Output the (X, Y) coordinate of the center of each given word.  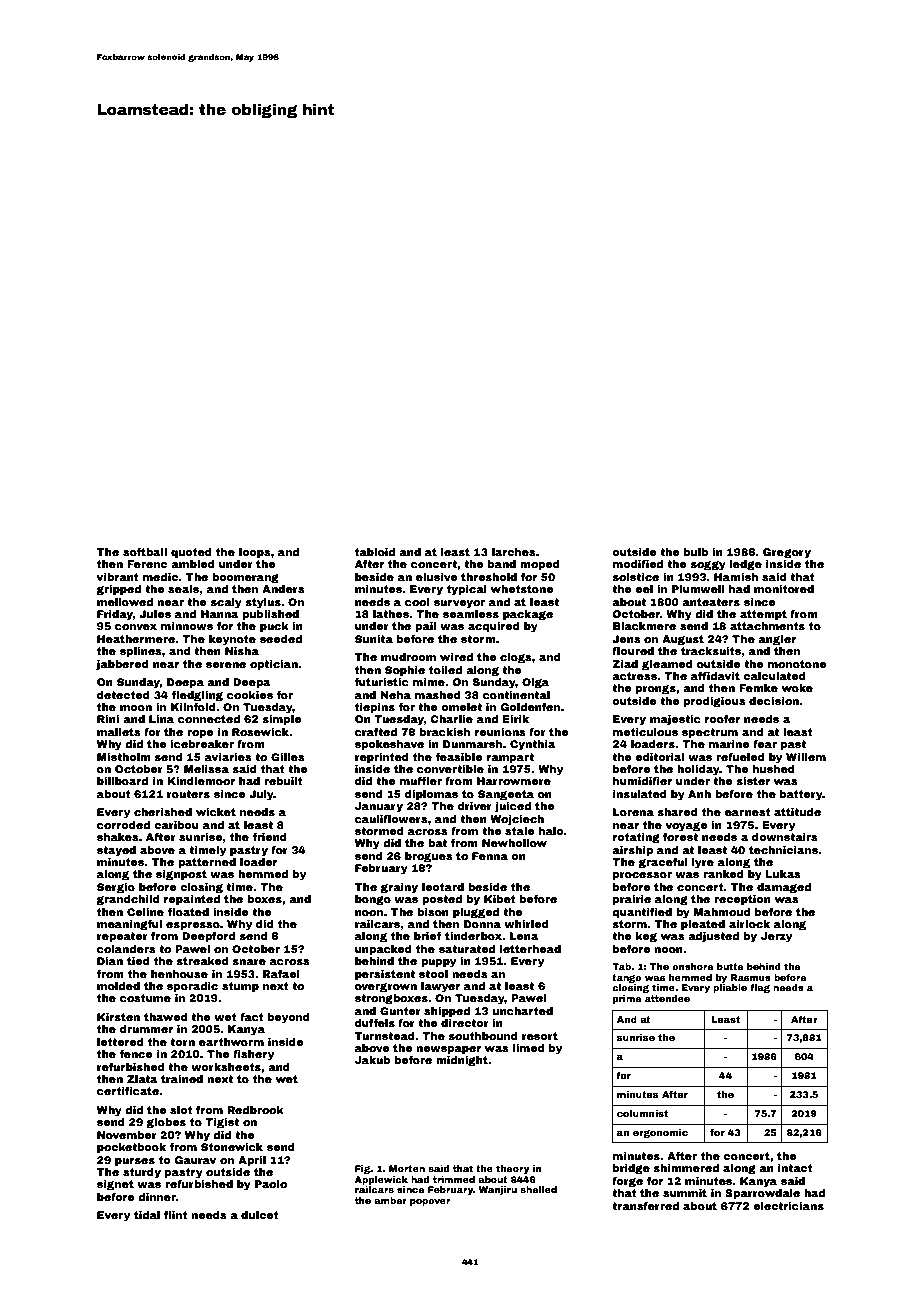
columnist (642, 1113)
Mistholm (124, 757)
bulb (695, 552)
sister (753, 781)
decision (774, 701)
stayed (116, 851)
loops (255, 553)
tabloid (375, 552)
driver (475, 806)
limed (529, 1048)
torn (182, 1042)
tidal (147, 1215)
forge (627, 1182)
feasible (458, 757)
